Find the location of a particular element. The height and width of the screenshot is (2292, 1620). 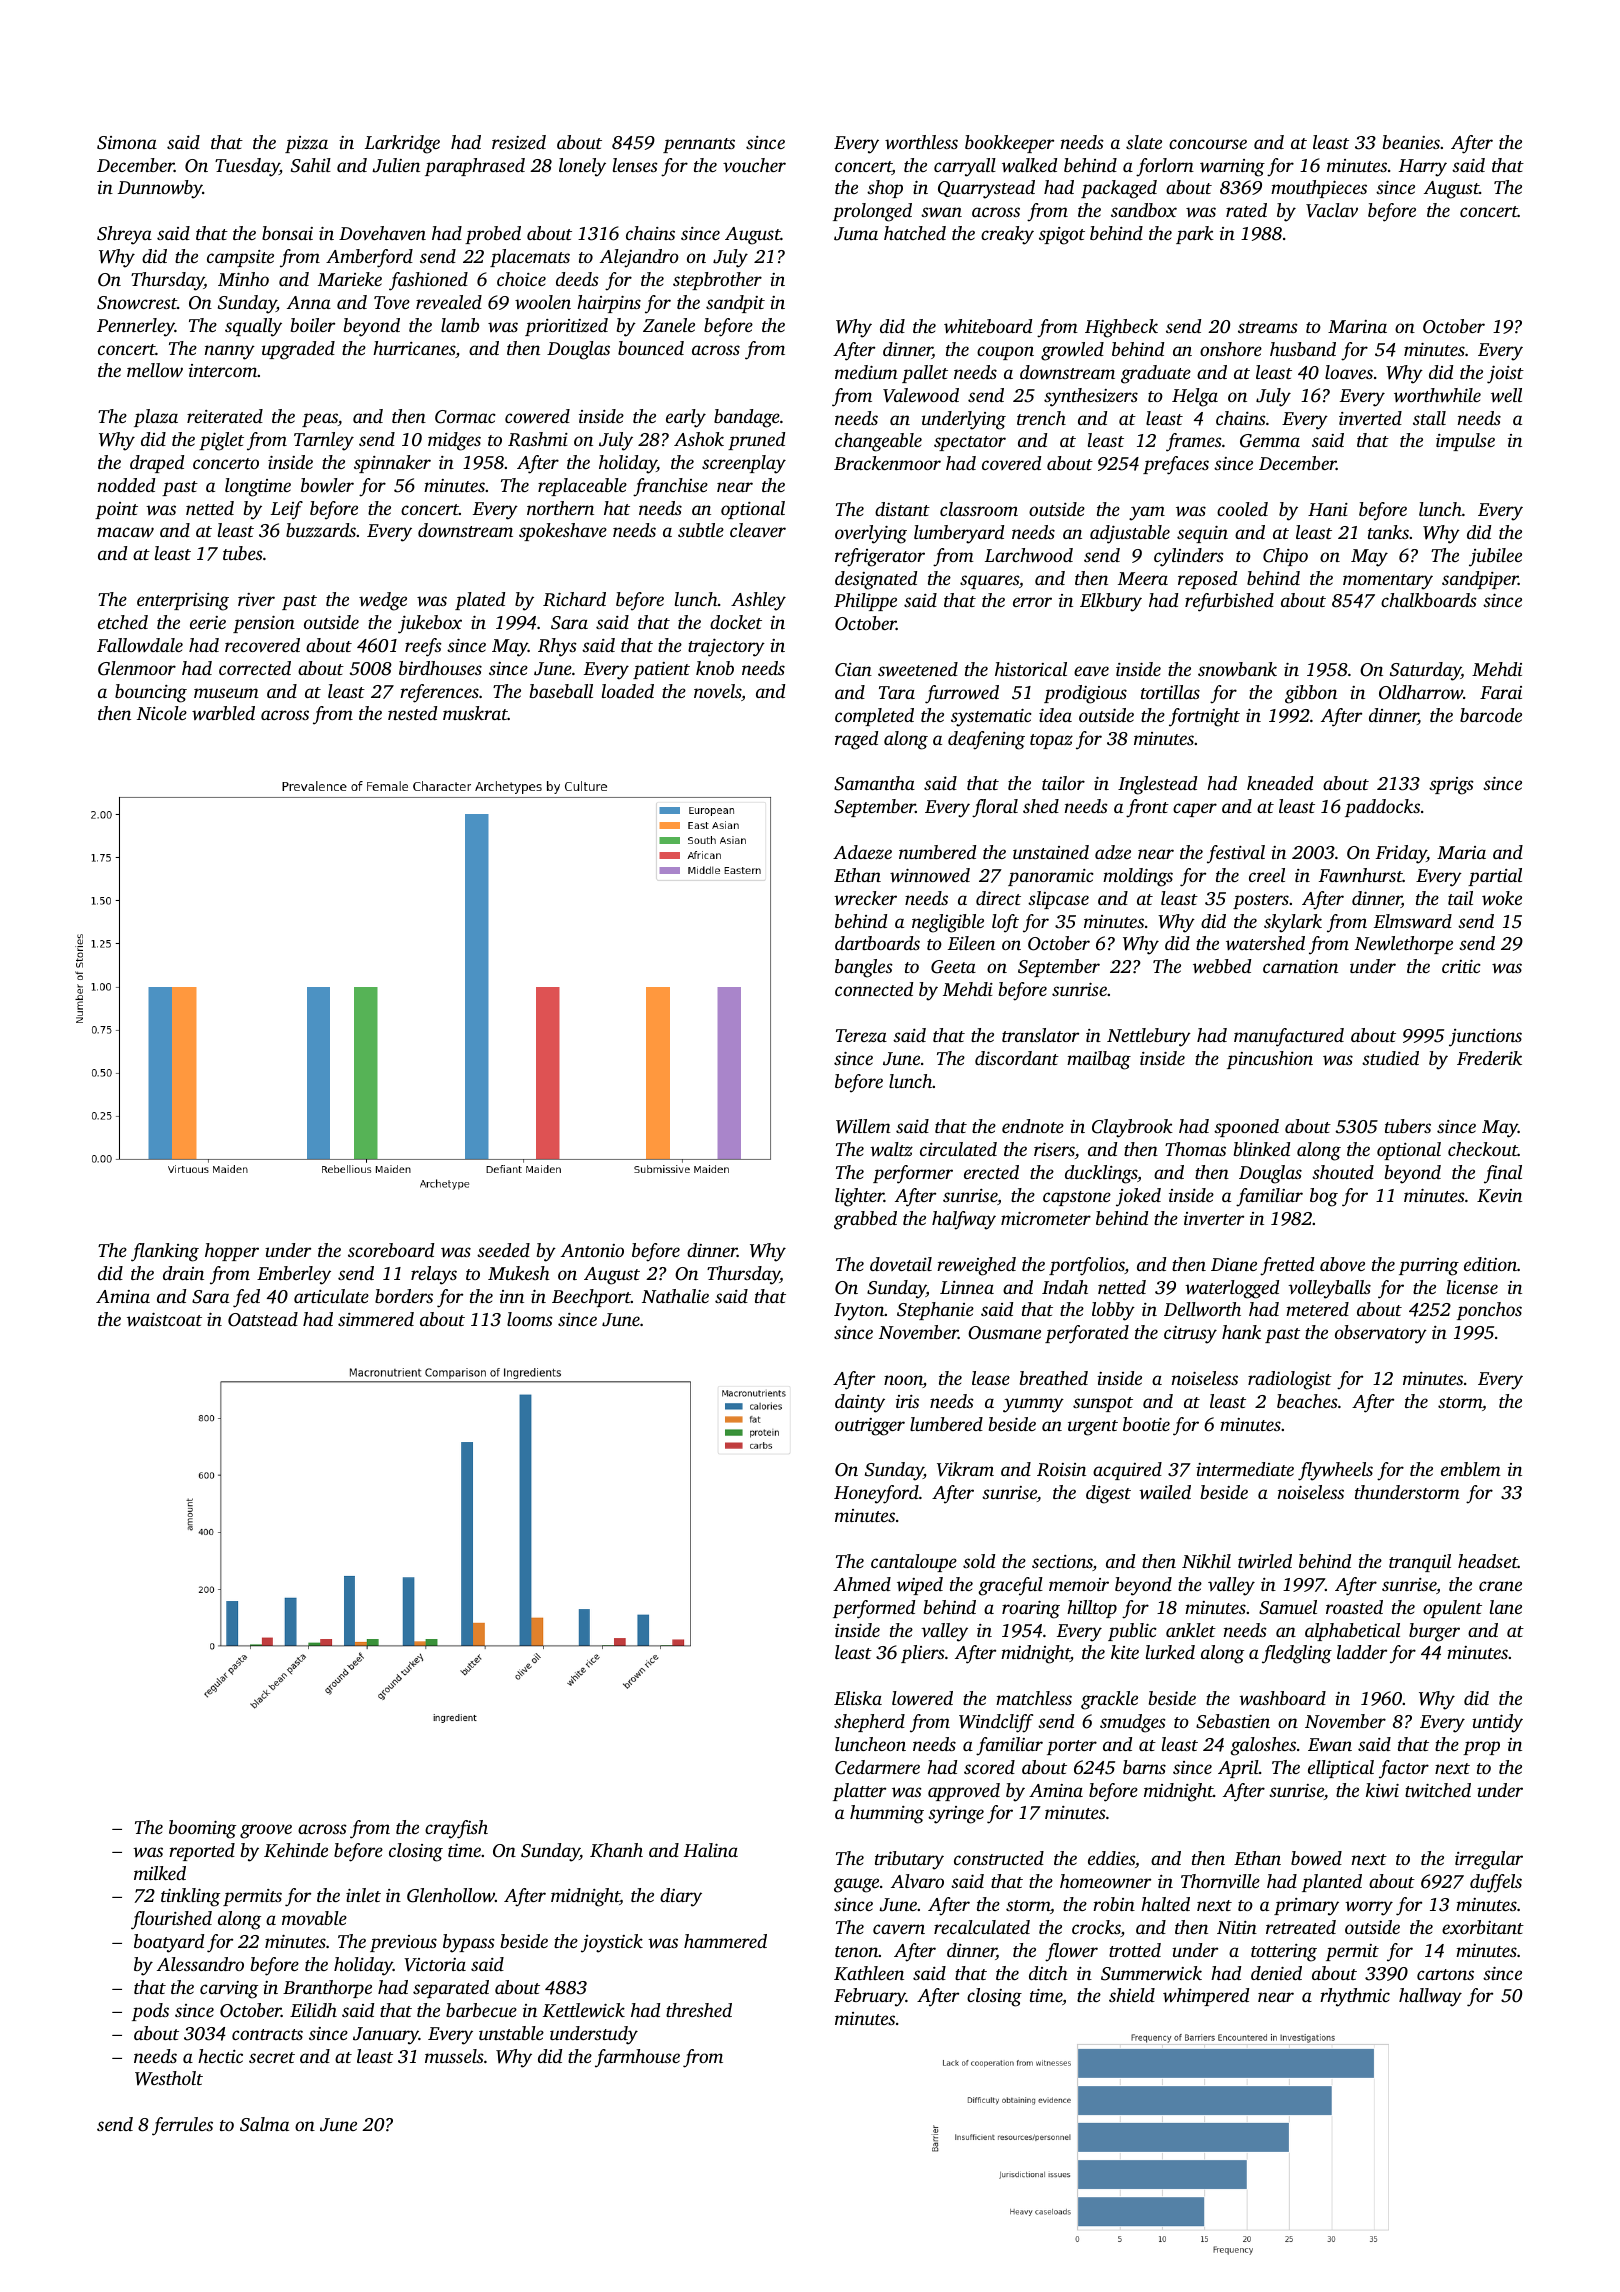

graduate is located at coordinates (1156, 374).
